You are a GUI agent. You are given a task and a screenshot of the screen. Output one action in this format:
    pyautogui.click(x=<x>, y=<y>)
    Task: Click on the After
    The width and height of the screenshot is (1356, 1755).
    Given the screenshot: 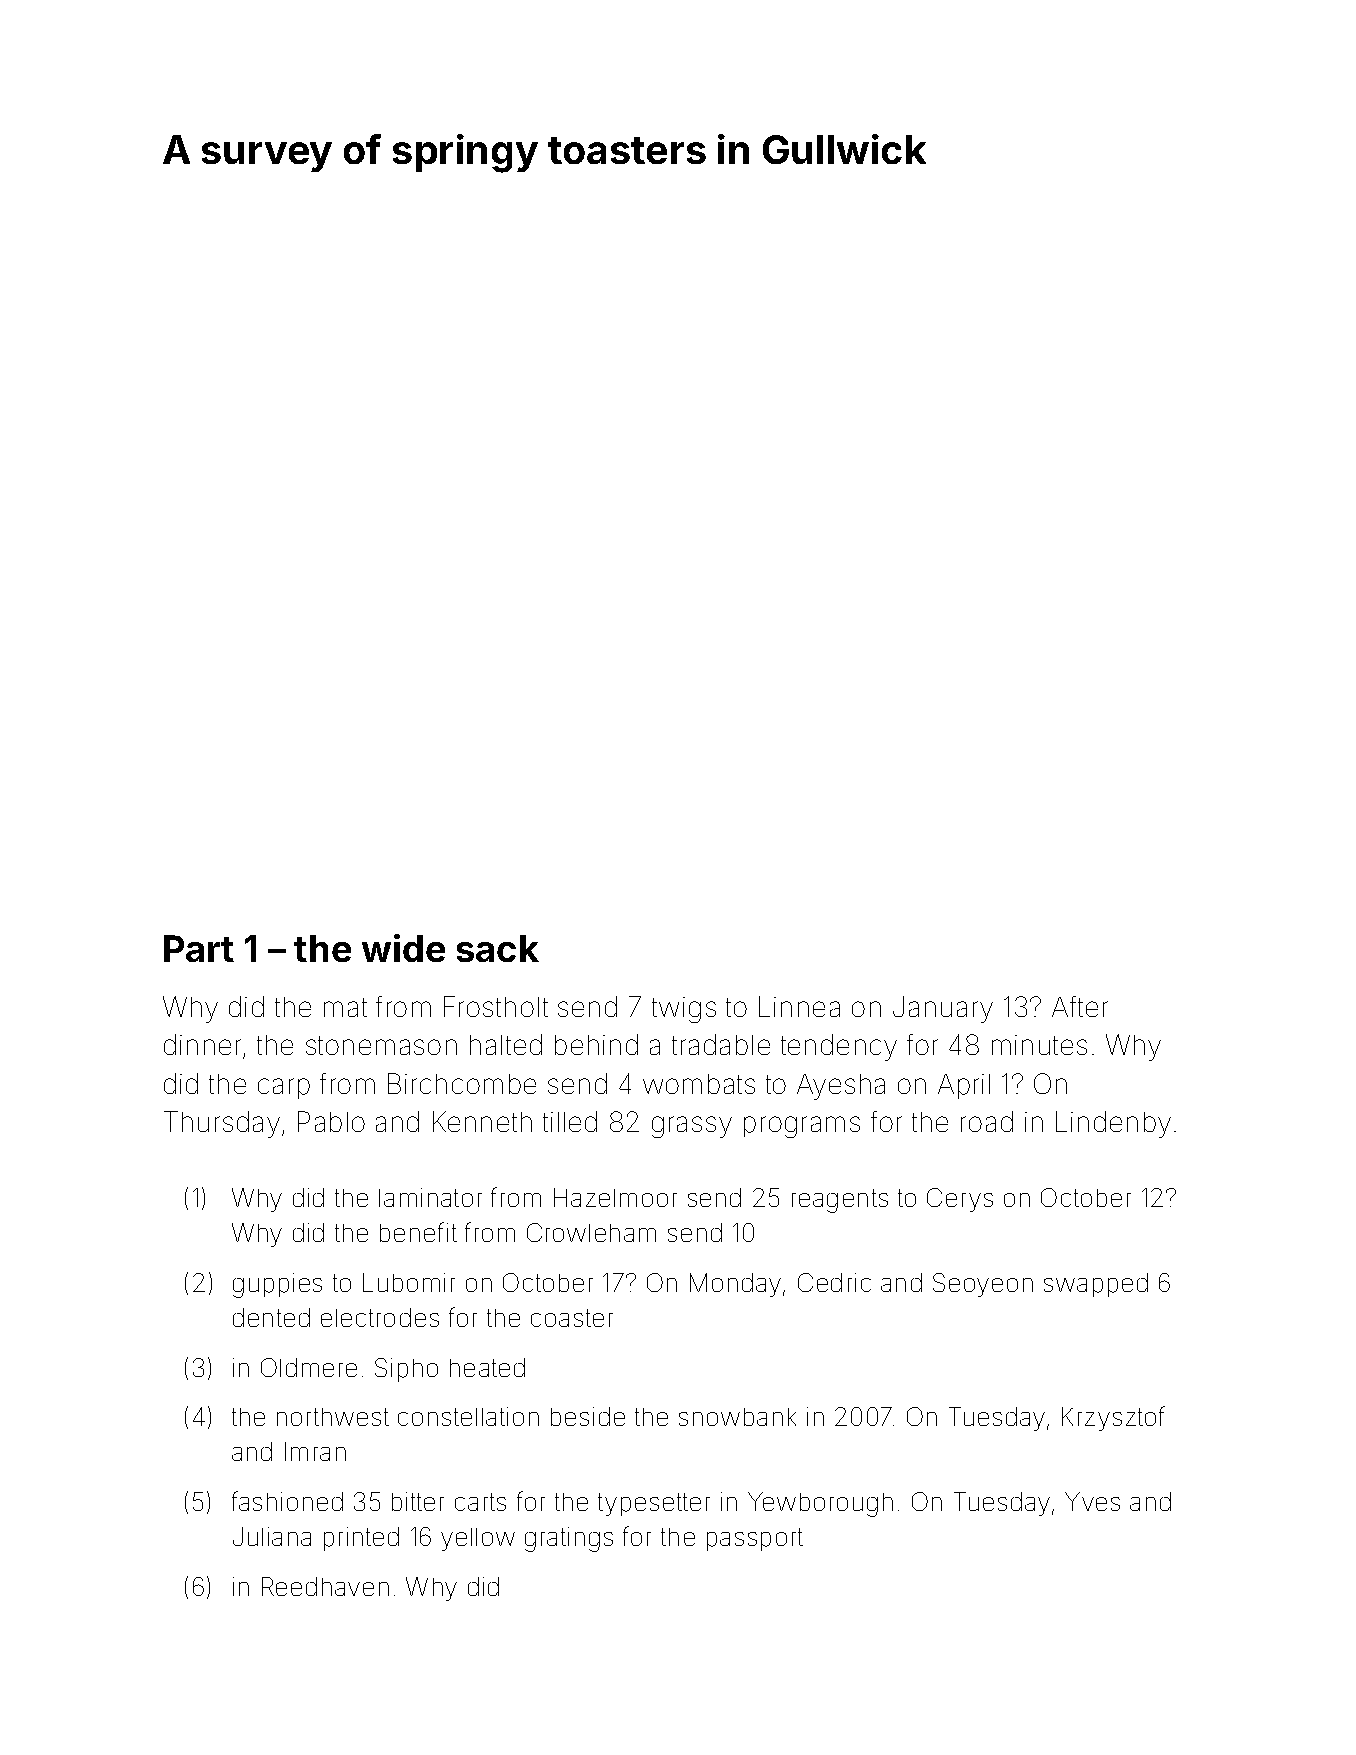 What is the action you would take?
    pyautogui.click(x=1080, y=1006)
